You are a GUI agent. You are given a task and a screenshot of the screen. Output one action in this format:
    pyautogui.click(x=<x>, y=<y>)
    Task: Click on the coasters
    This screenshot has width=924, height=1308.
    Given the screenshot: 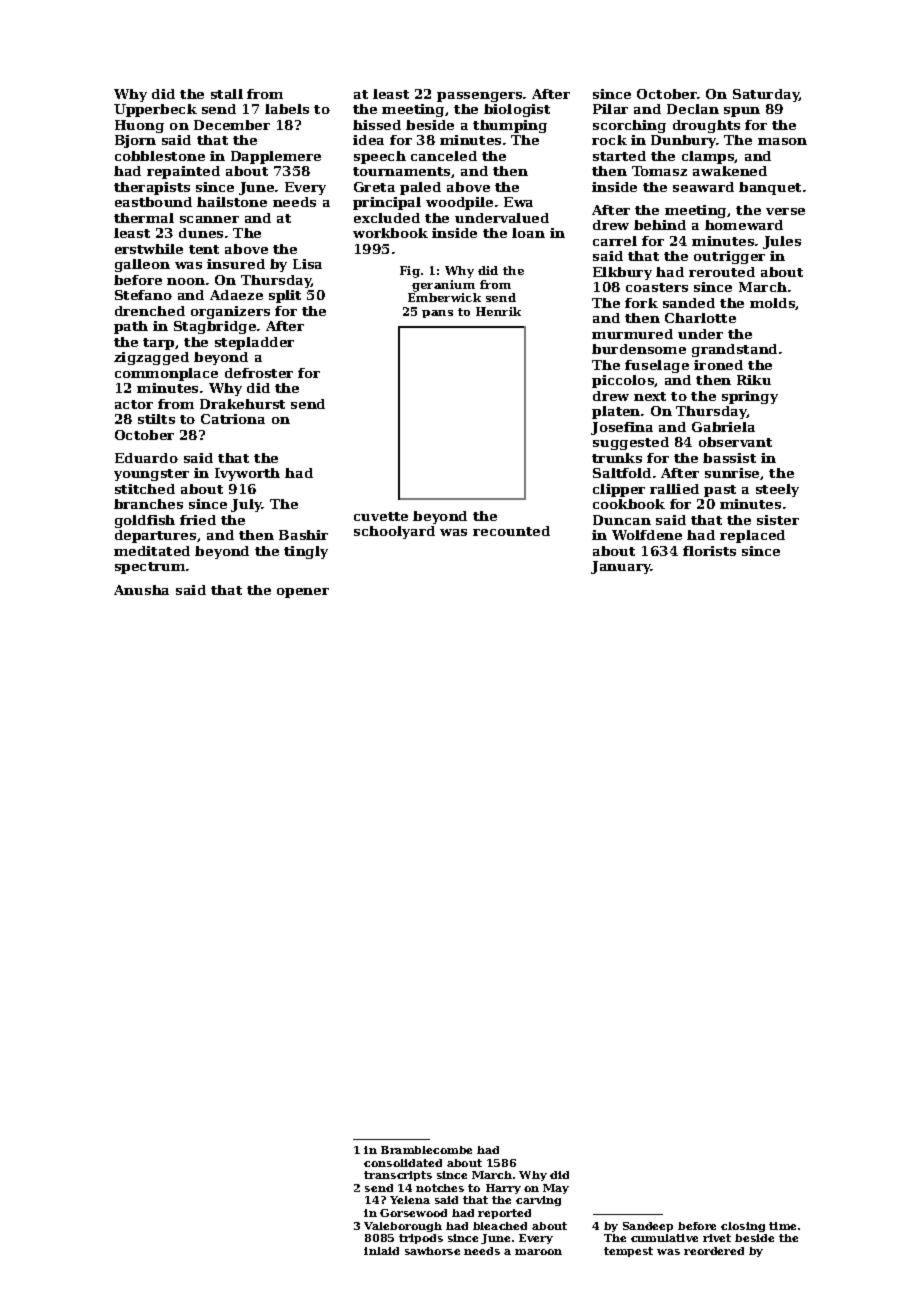 What is the action you would take?
    pyautogui.click(x=657, y=287)
